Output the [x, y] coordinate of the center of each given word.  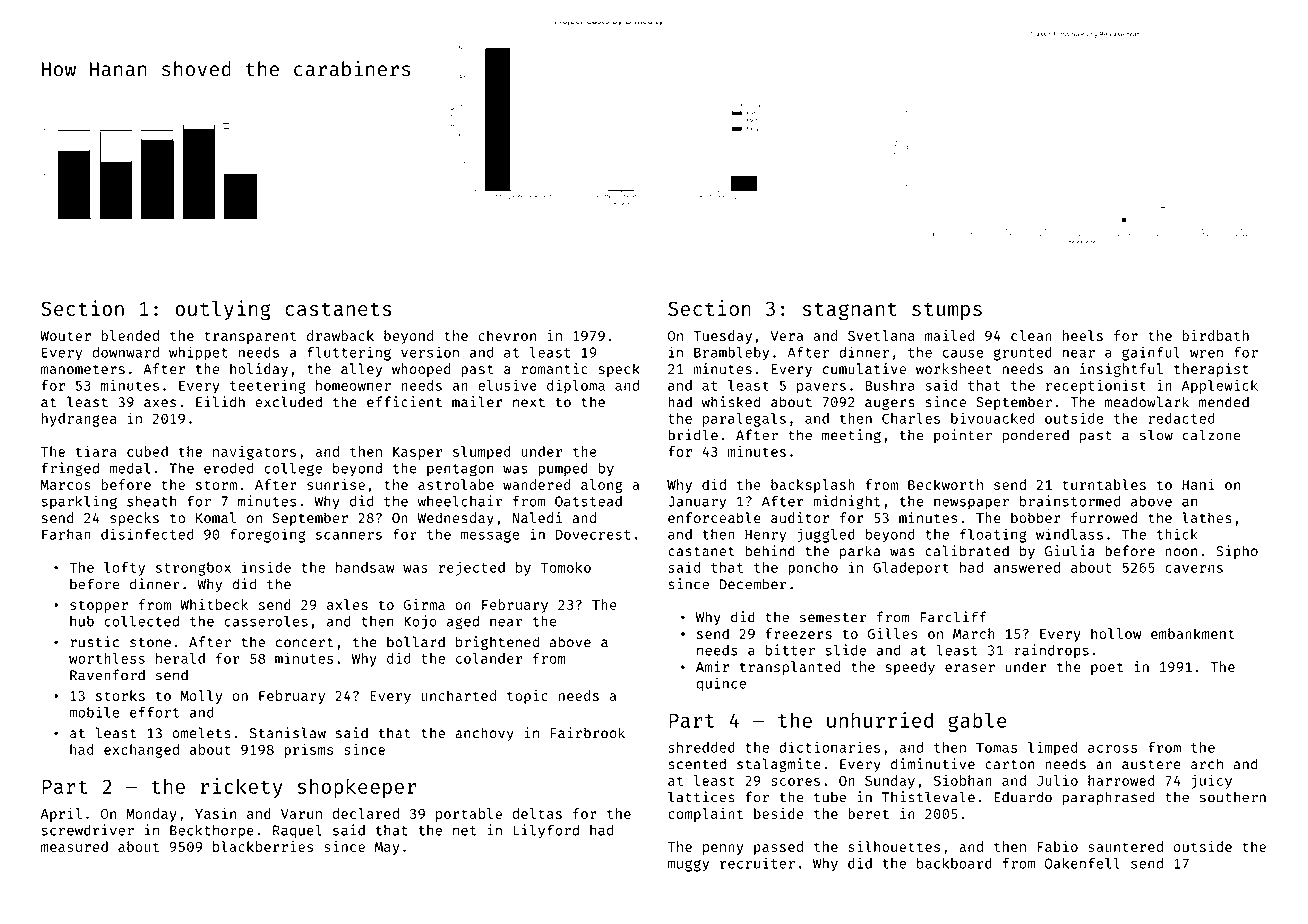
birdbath [1215, 335]
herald [180, 658]
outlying [223, 310]
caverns [1194, 569]
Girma [424, 604]
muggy [688, 866]
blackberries [263, 846]
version [430, 352]
